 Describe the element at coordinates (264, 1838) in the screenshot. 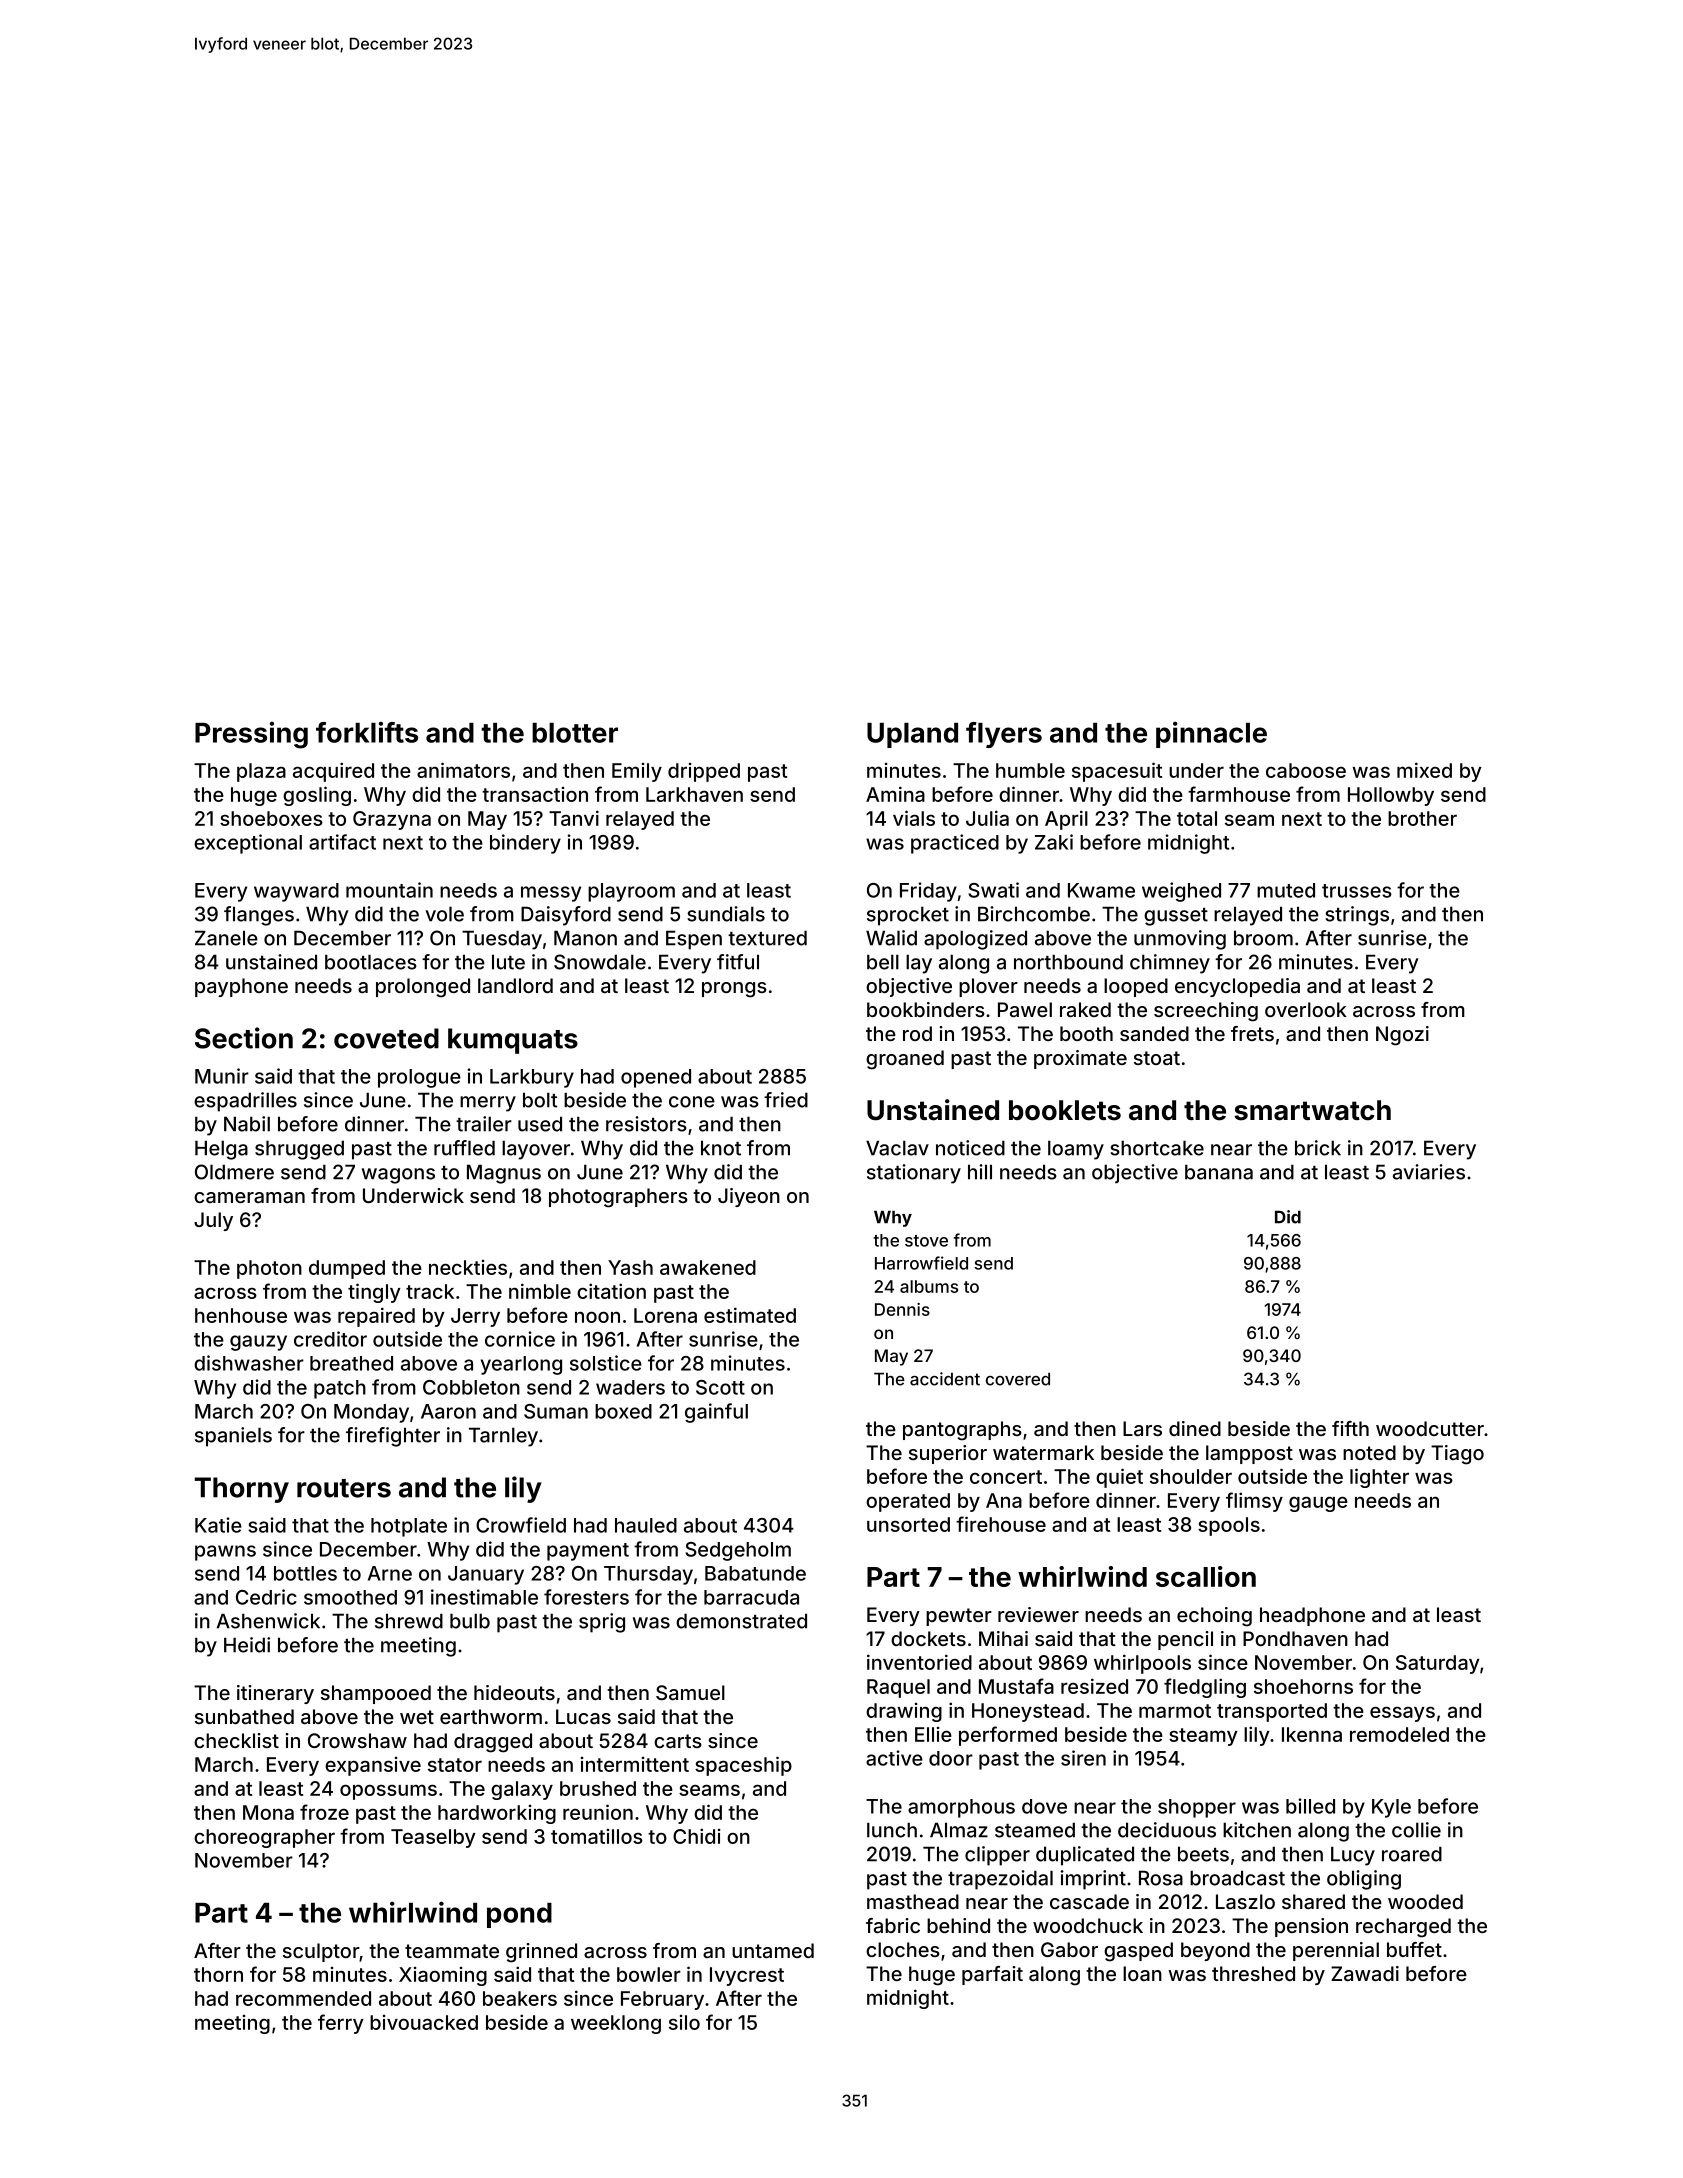

I see `choreographer` at that location.
